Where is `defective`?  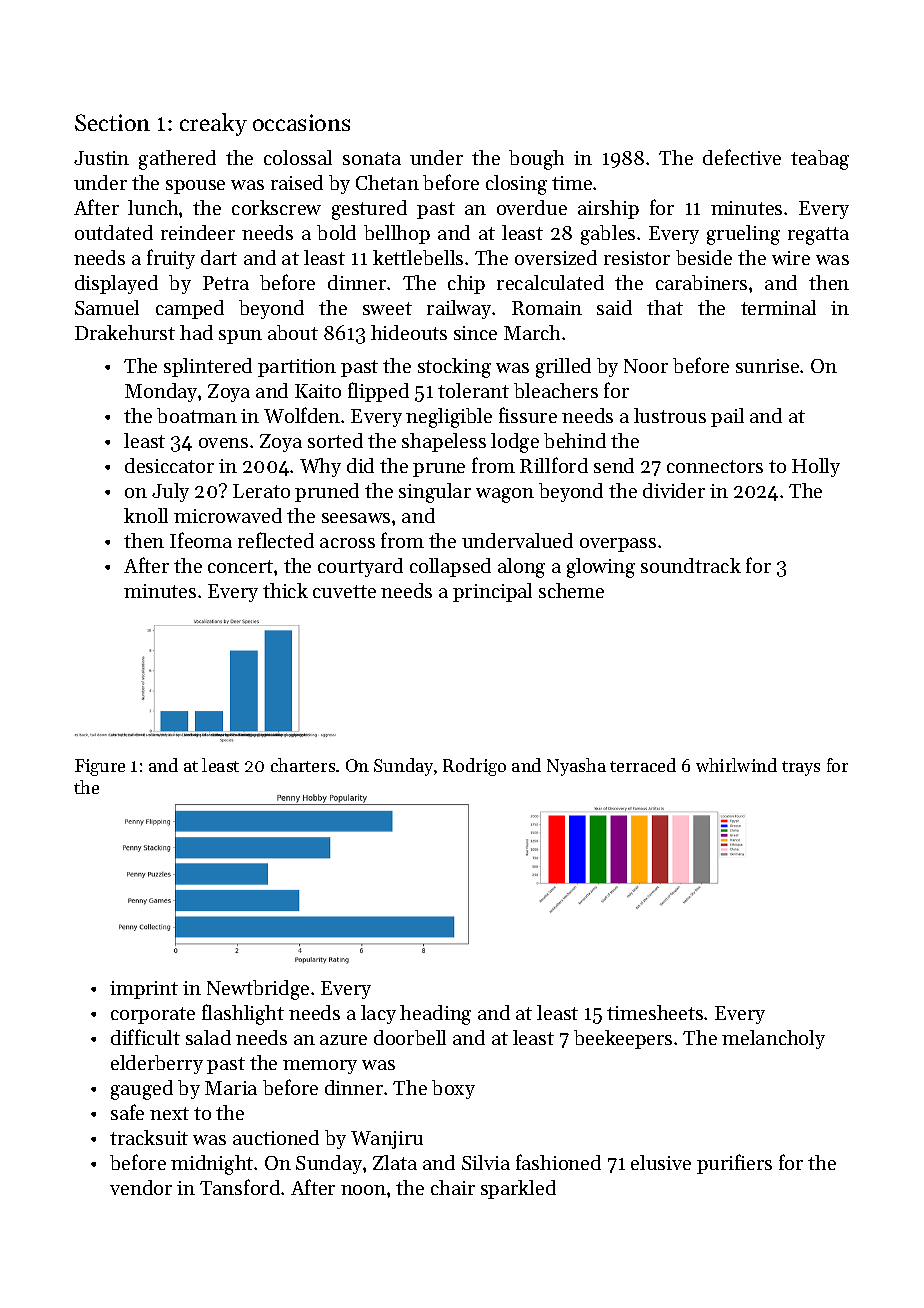 defective is located at coordinates (742, 157).
